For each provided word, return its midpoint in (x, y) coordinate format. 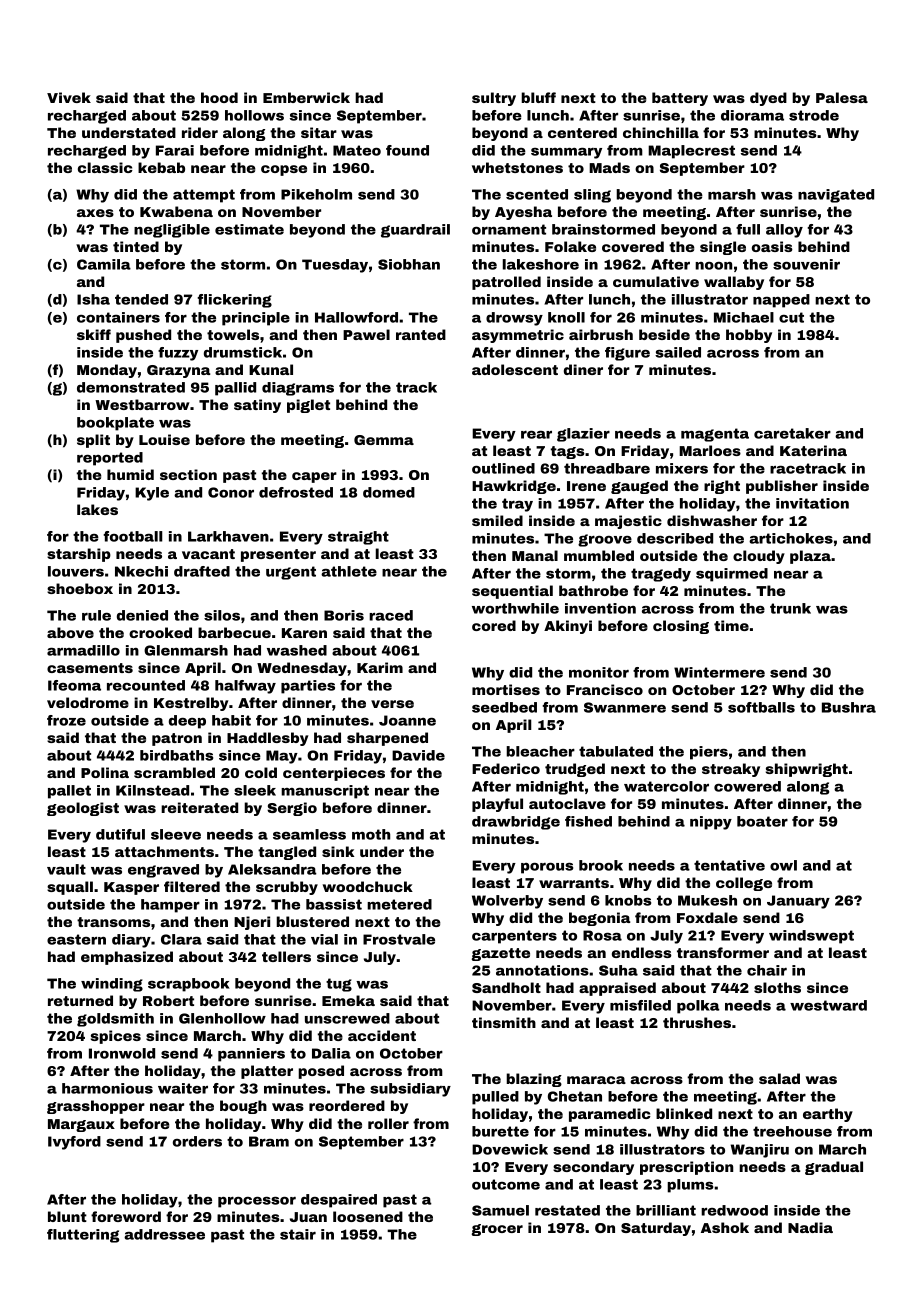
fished (588, 821)
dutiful (120, 834)
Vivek (69, 97)
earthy (828, 1115)
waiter (183, 1088)
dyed (768, 99)
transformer (723, 952)
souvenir (806, 264)
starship (79, 555)
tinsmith (504, 1022)
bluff (538, 97)
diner (583, 369)
